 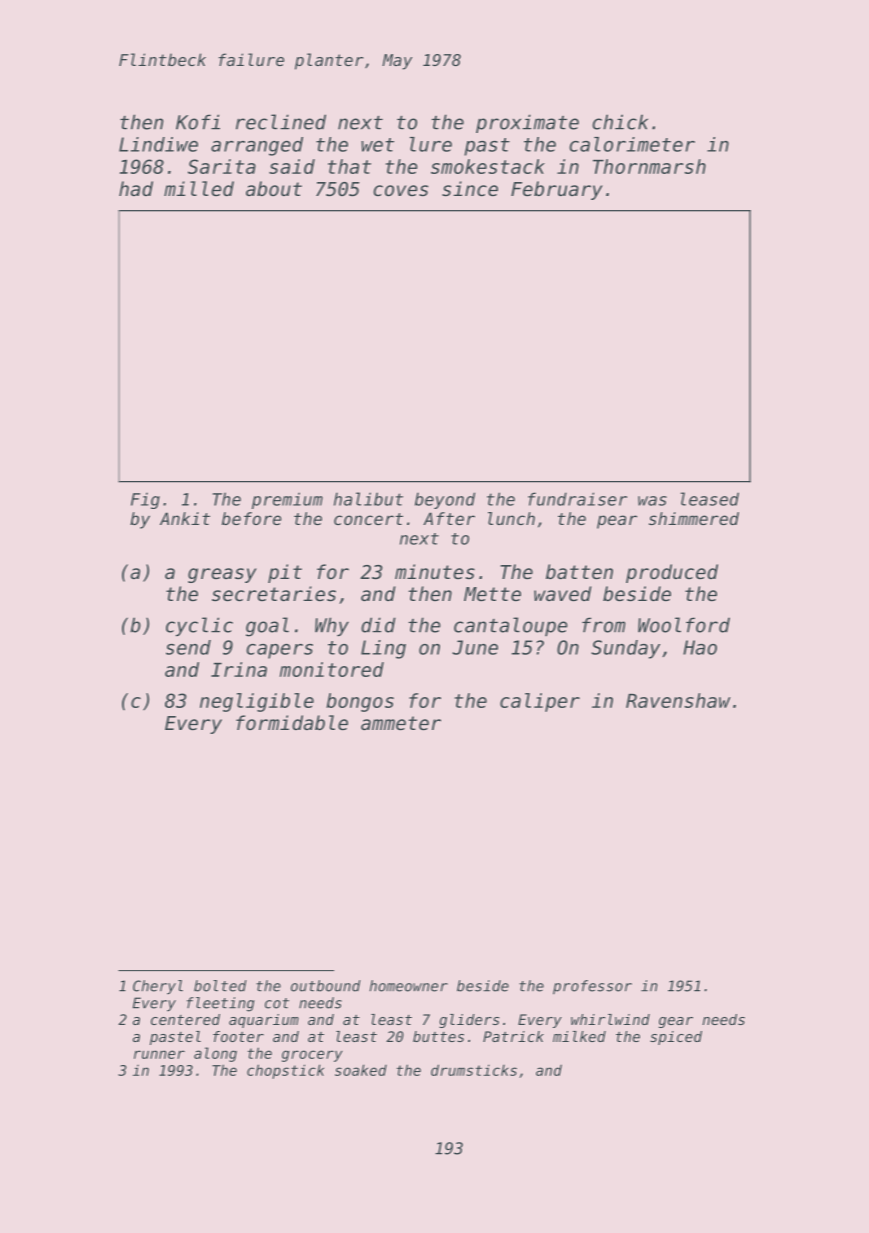 What do you see at coordinates (312, 1056) in the screenshot?
I see `grocery` at bounding box center [312, 1056].
